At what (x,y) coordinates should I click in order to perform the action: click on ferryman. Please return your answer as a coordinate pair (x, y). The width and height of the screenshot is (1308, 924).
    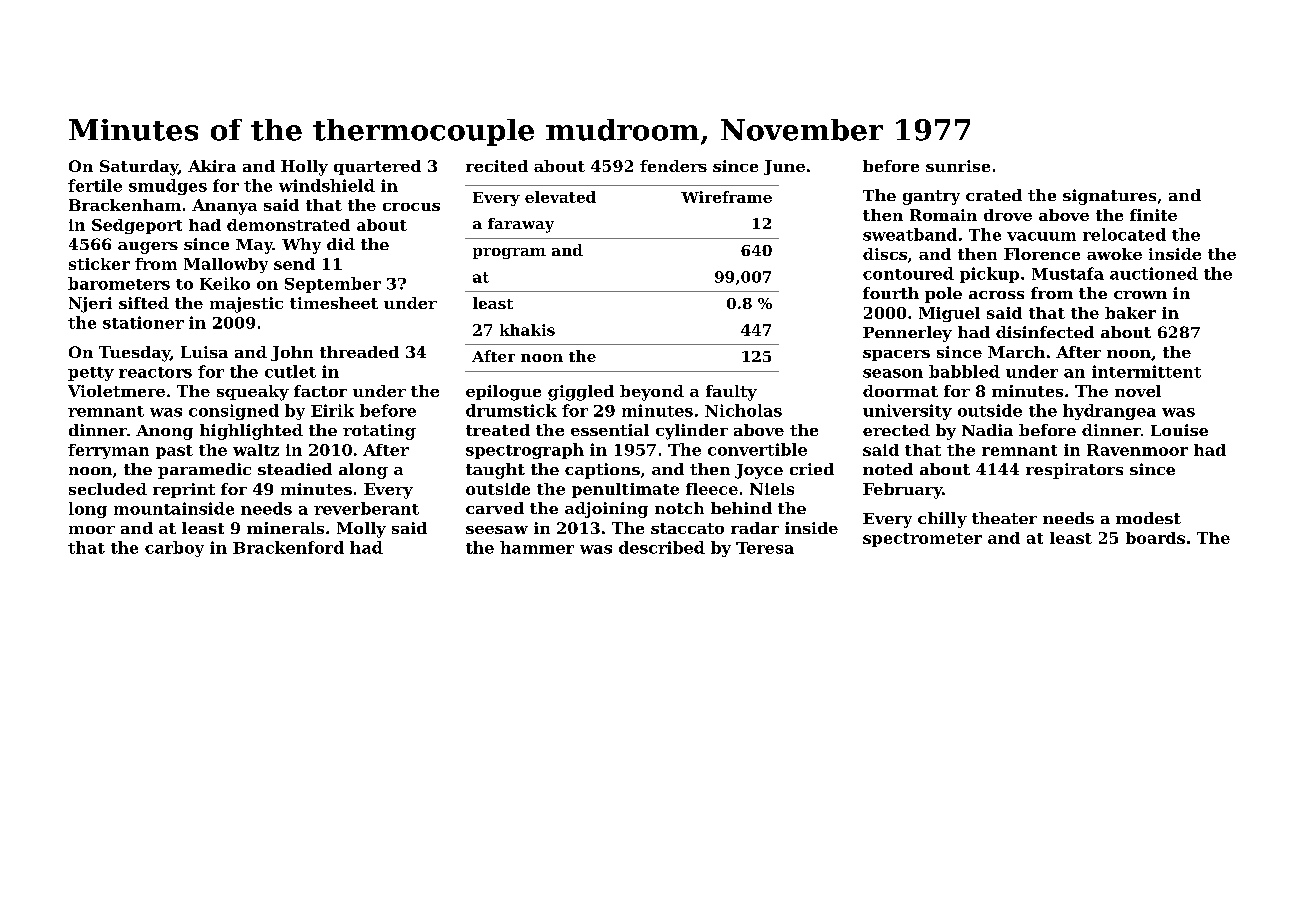
    Looking at the image, I should click on (108, 451).
